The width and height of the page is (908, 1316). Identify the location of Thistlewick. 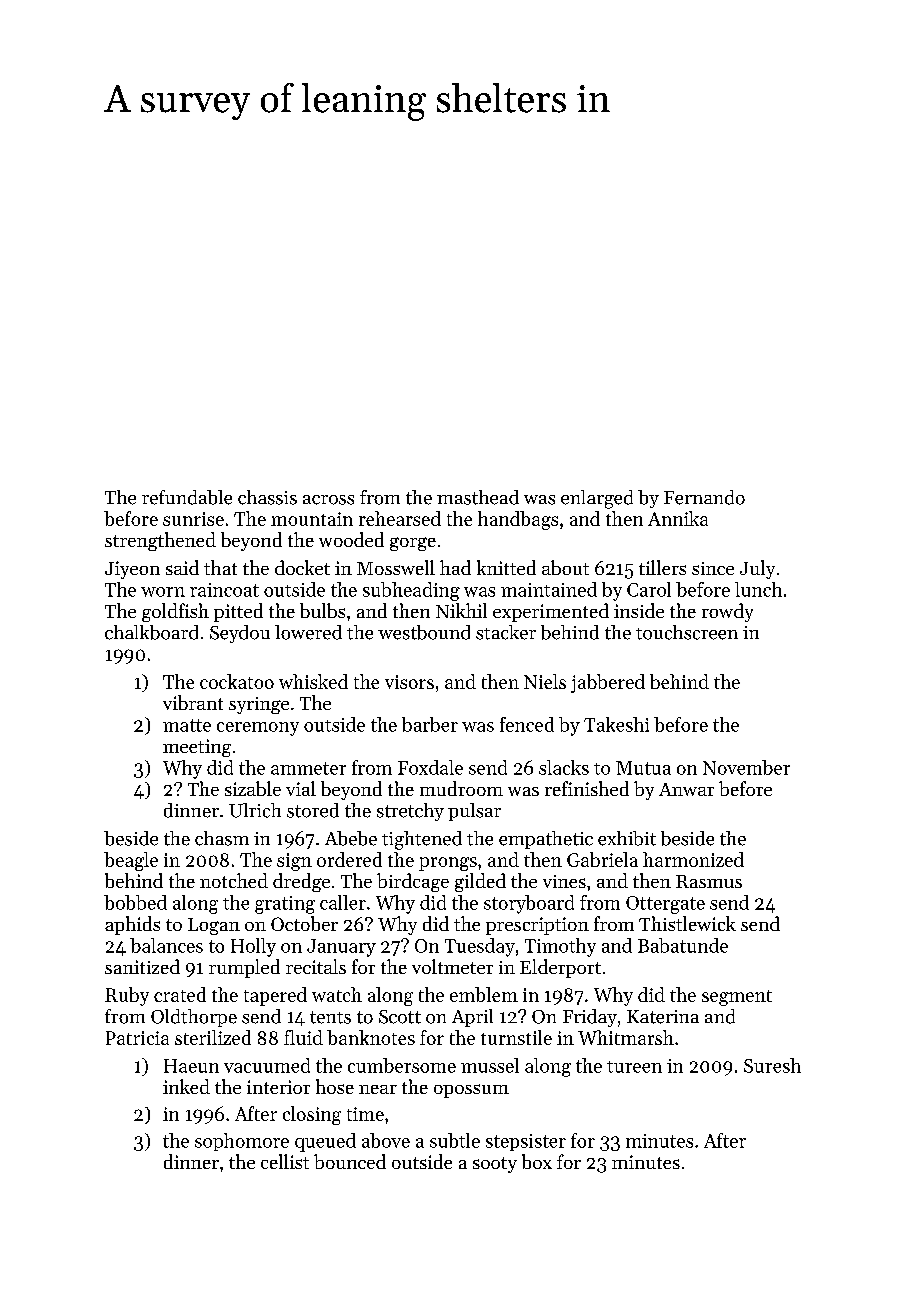
(687, 923).
